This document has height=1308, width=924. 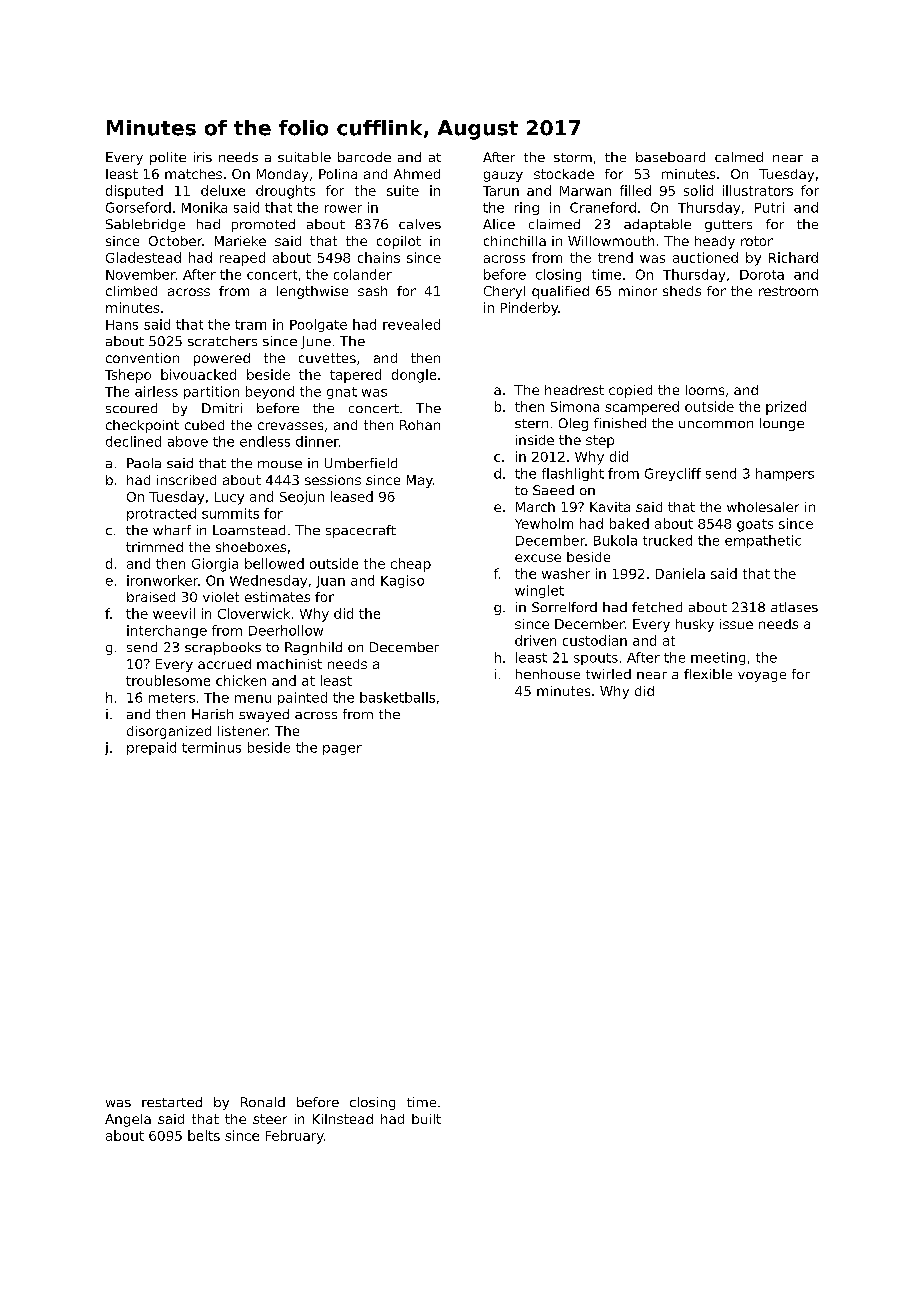 What do you see at coordinates (758, 190) in the document?
I see `illustrators` at bounding box center [758, 190].
